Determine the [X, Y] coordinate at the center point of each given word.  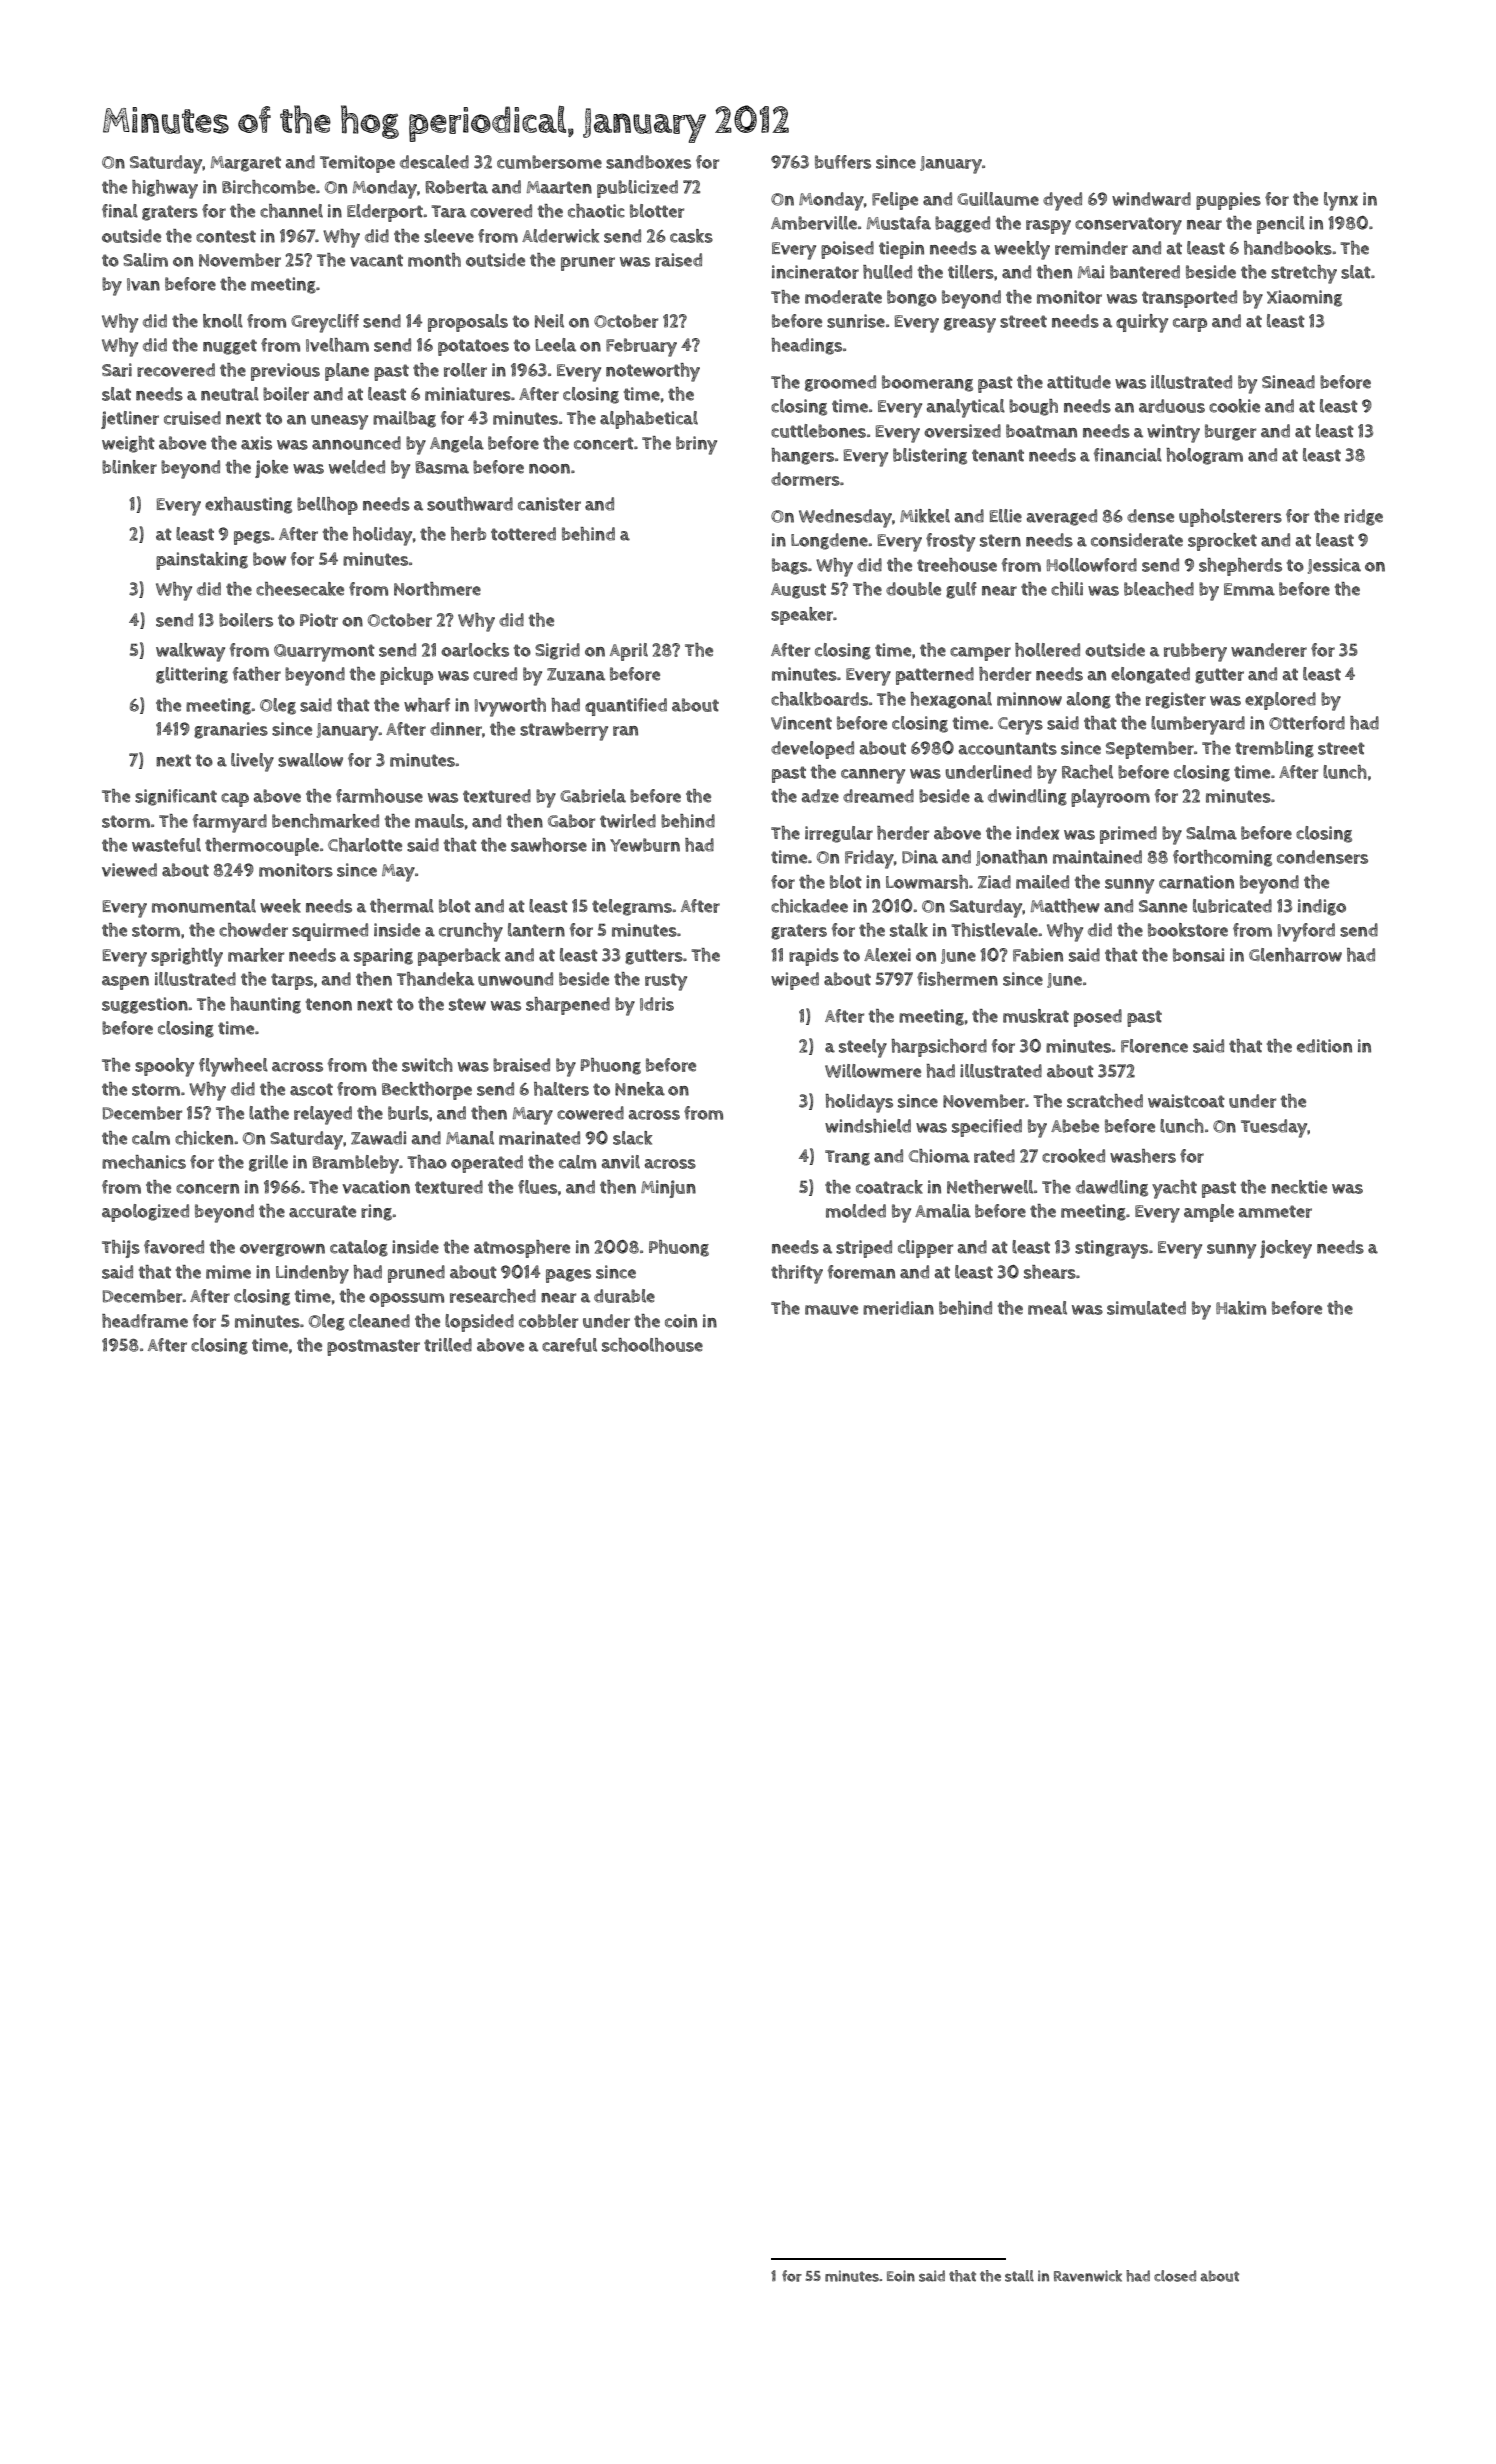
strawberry [564, 731]
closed [1175, 2276]
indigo [1322, 907]
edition [1324, 1046]
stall [1019, 2276]
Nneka [640, 1089]
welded [357, 467]
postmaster [373, 1347]
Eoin [901, 2276]
